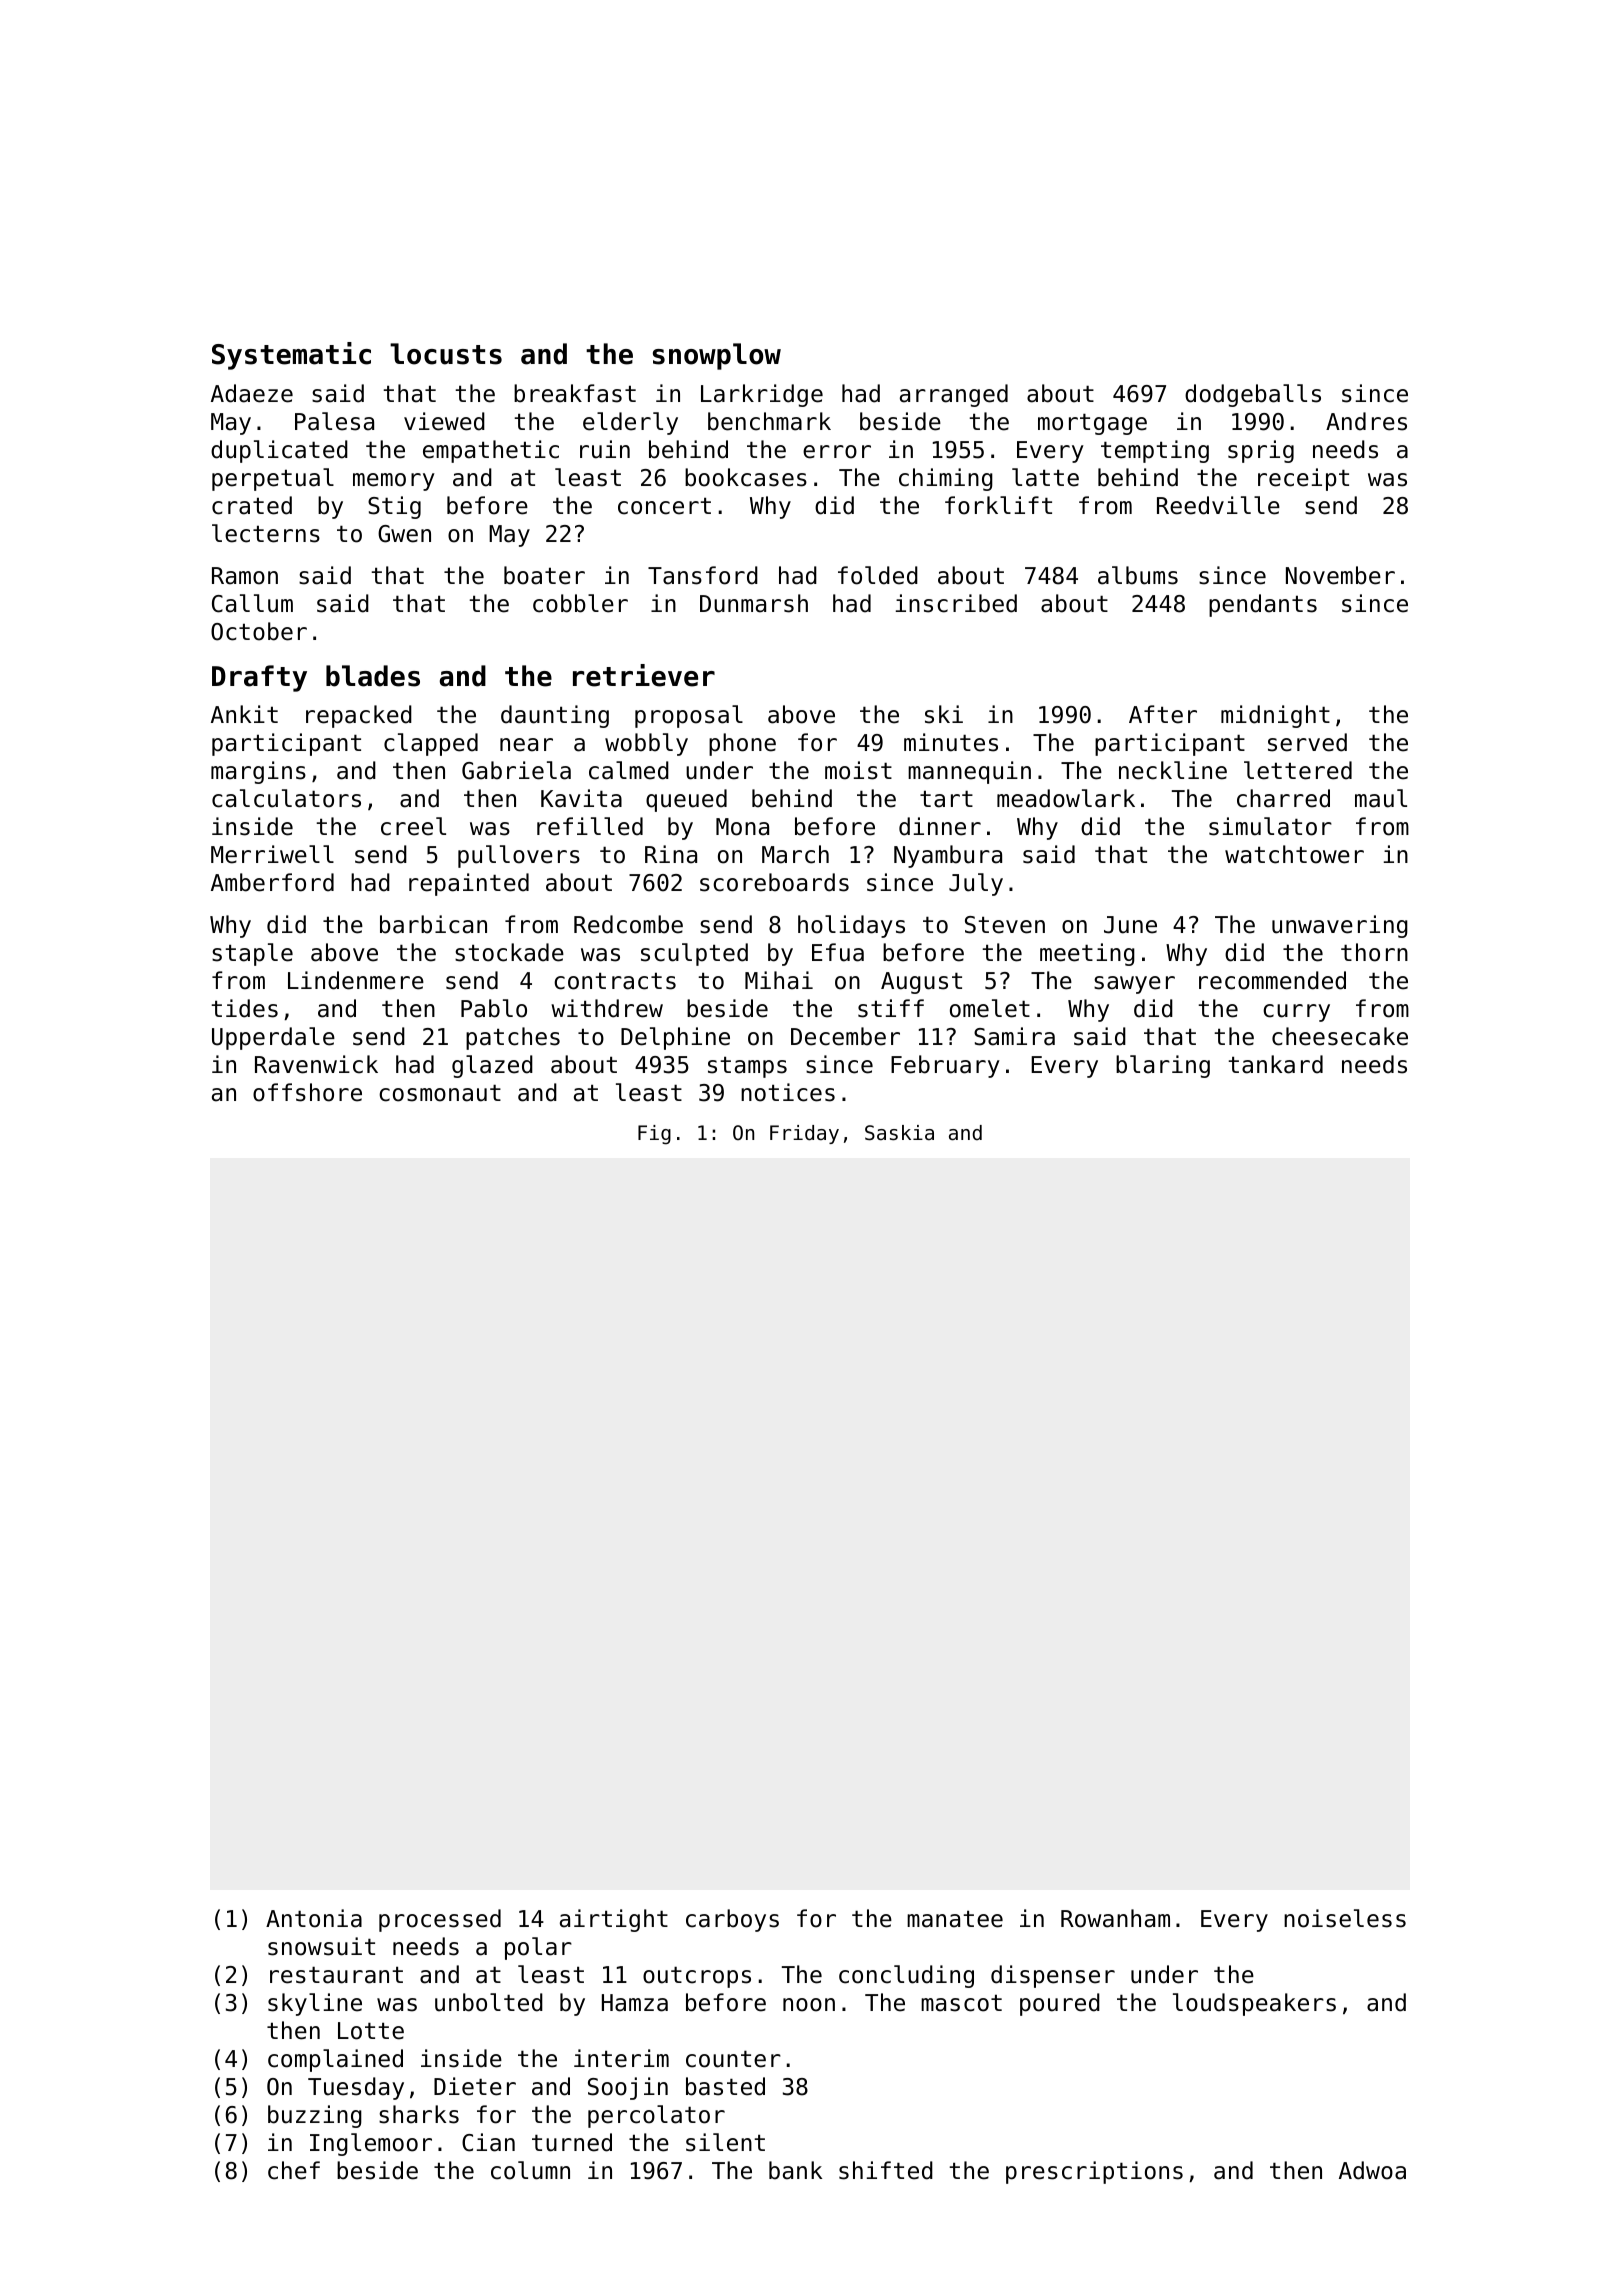  I want to click on staple, so click(252, 954).
